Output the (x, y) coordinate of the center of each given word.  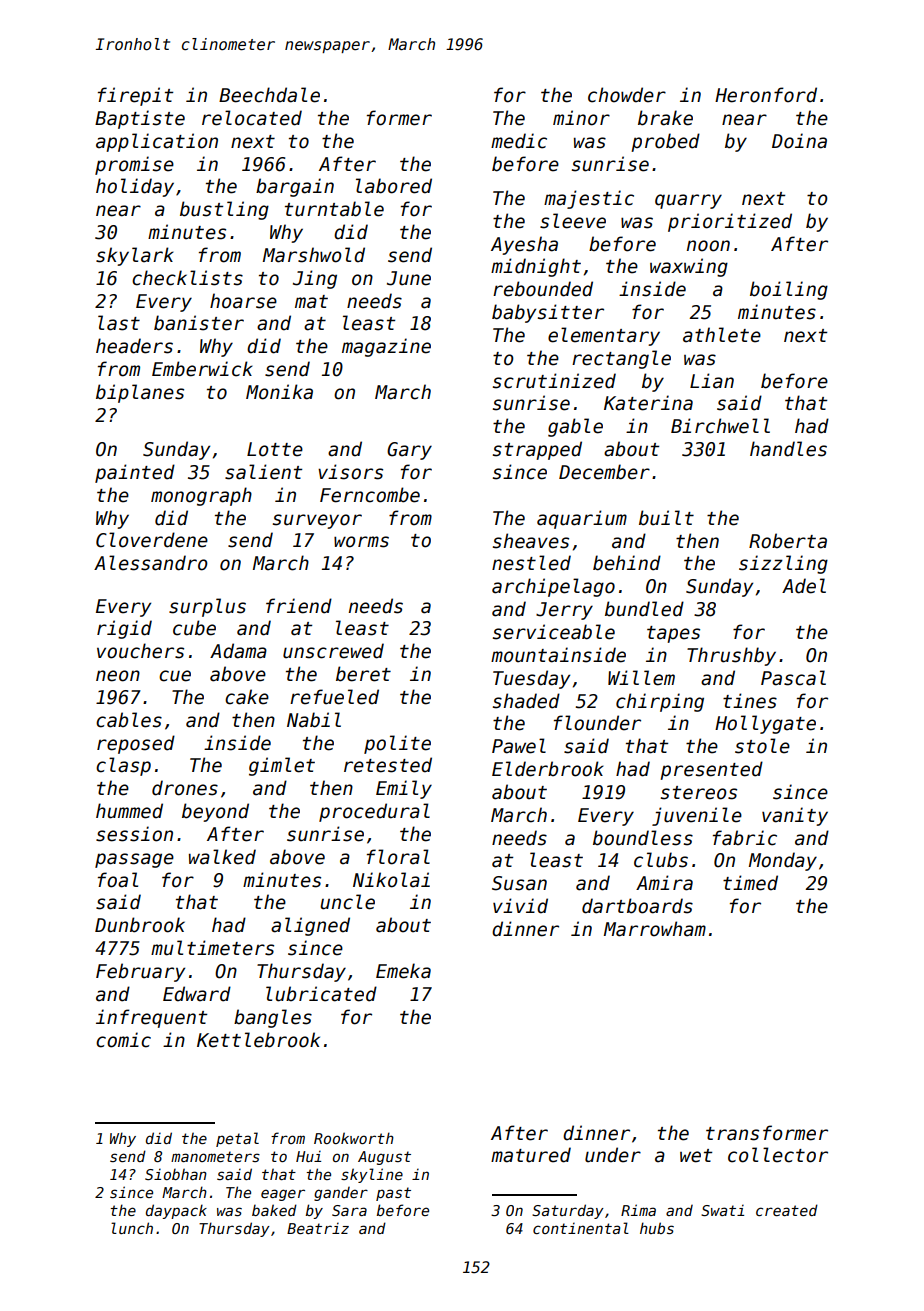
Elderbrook (548, 769)
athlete (722, 335)
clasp (123, 766)
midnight (536, 267)
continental (581, 1228)
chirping (660, 702)
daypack (176, 1211)
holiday (135, 187)
